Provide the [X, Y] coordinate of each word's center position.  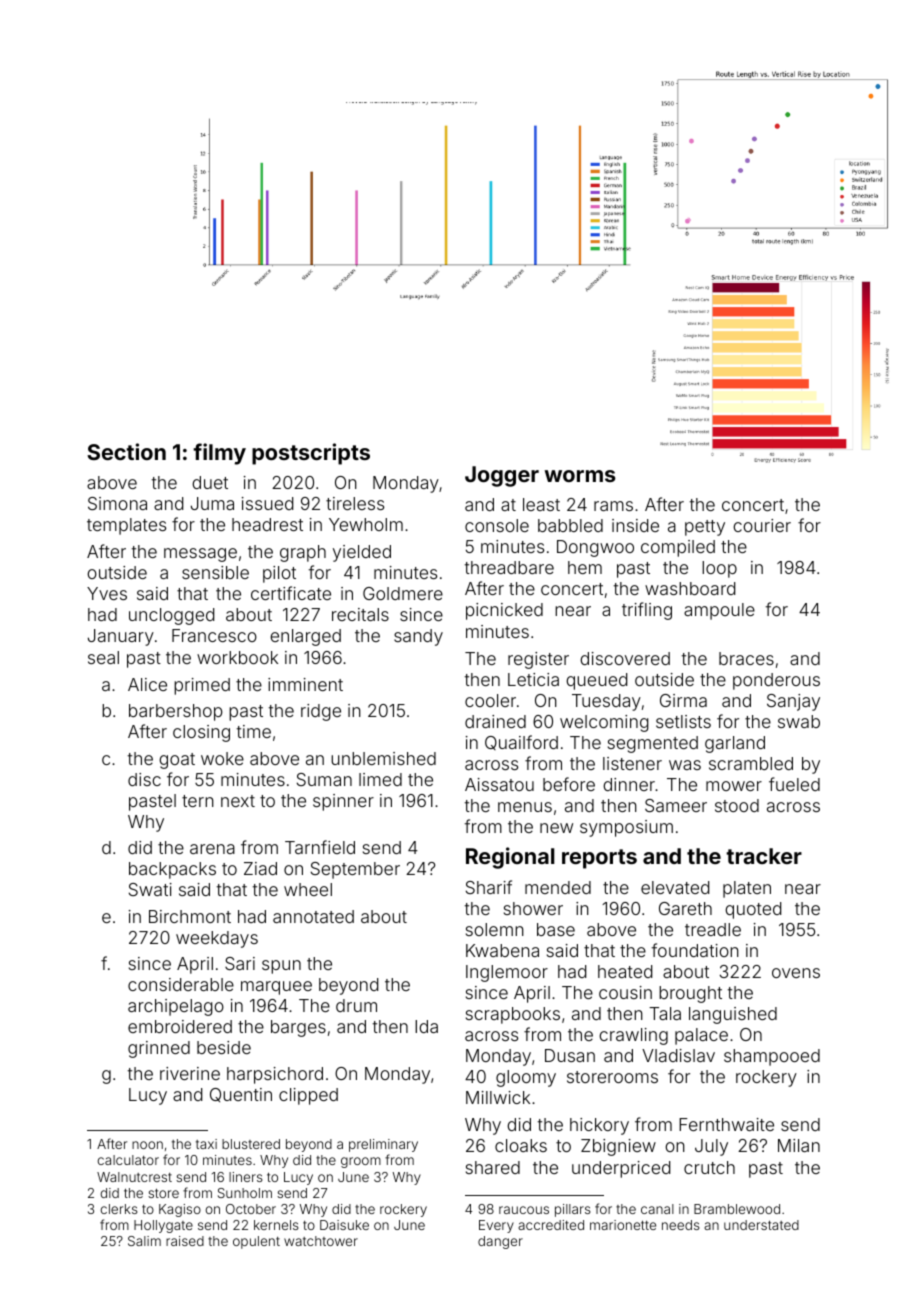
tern [198, 801]
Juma [212, 503]
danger [500, 1242]
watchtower [321, 1241]
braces [746, 658]
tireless [355, 503]
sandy [418, 637]
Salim [144, 1241]
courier [762, 525]
